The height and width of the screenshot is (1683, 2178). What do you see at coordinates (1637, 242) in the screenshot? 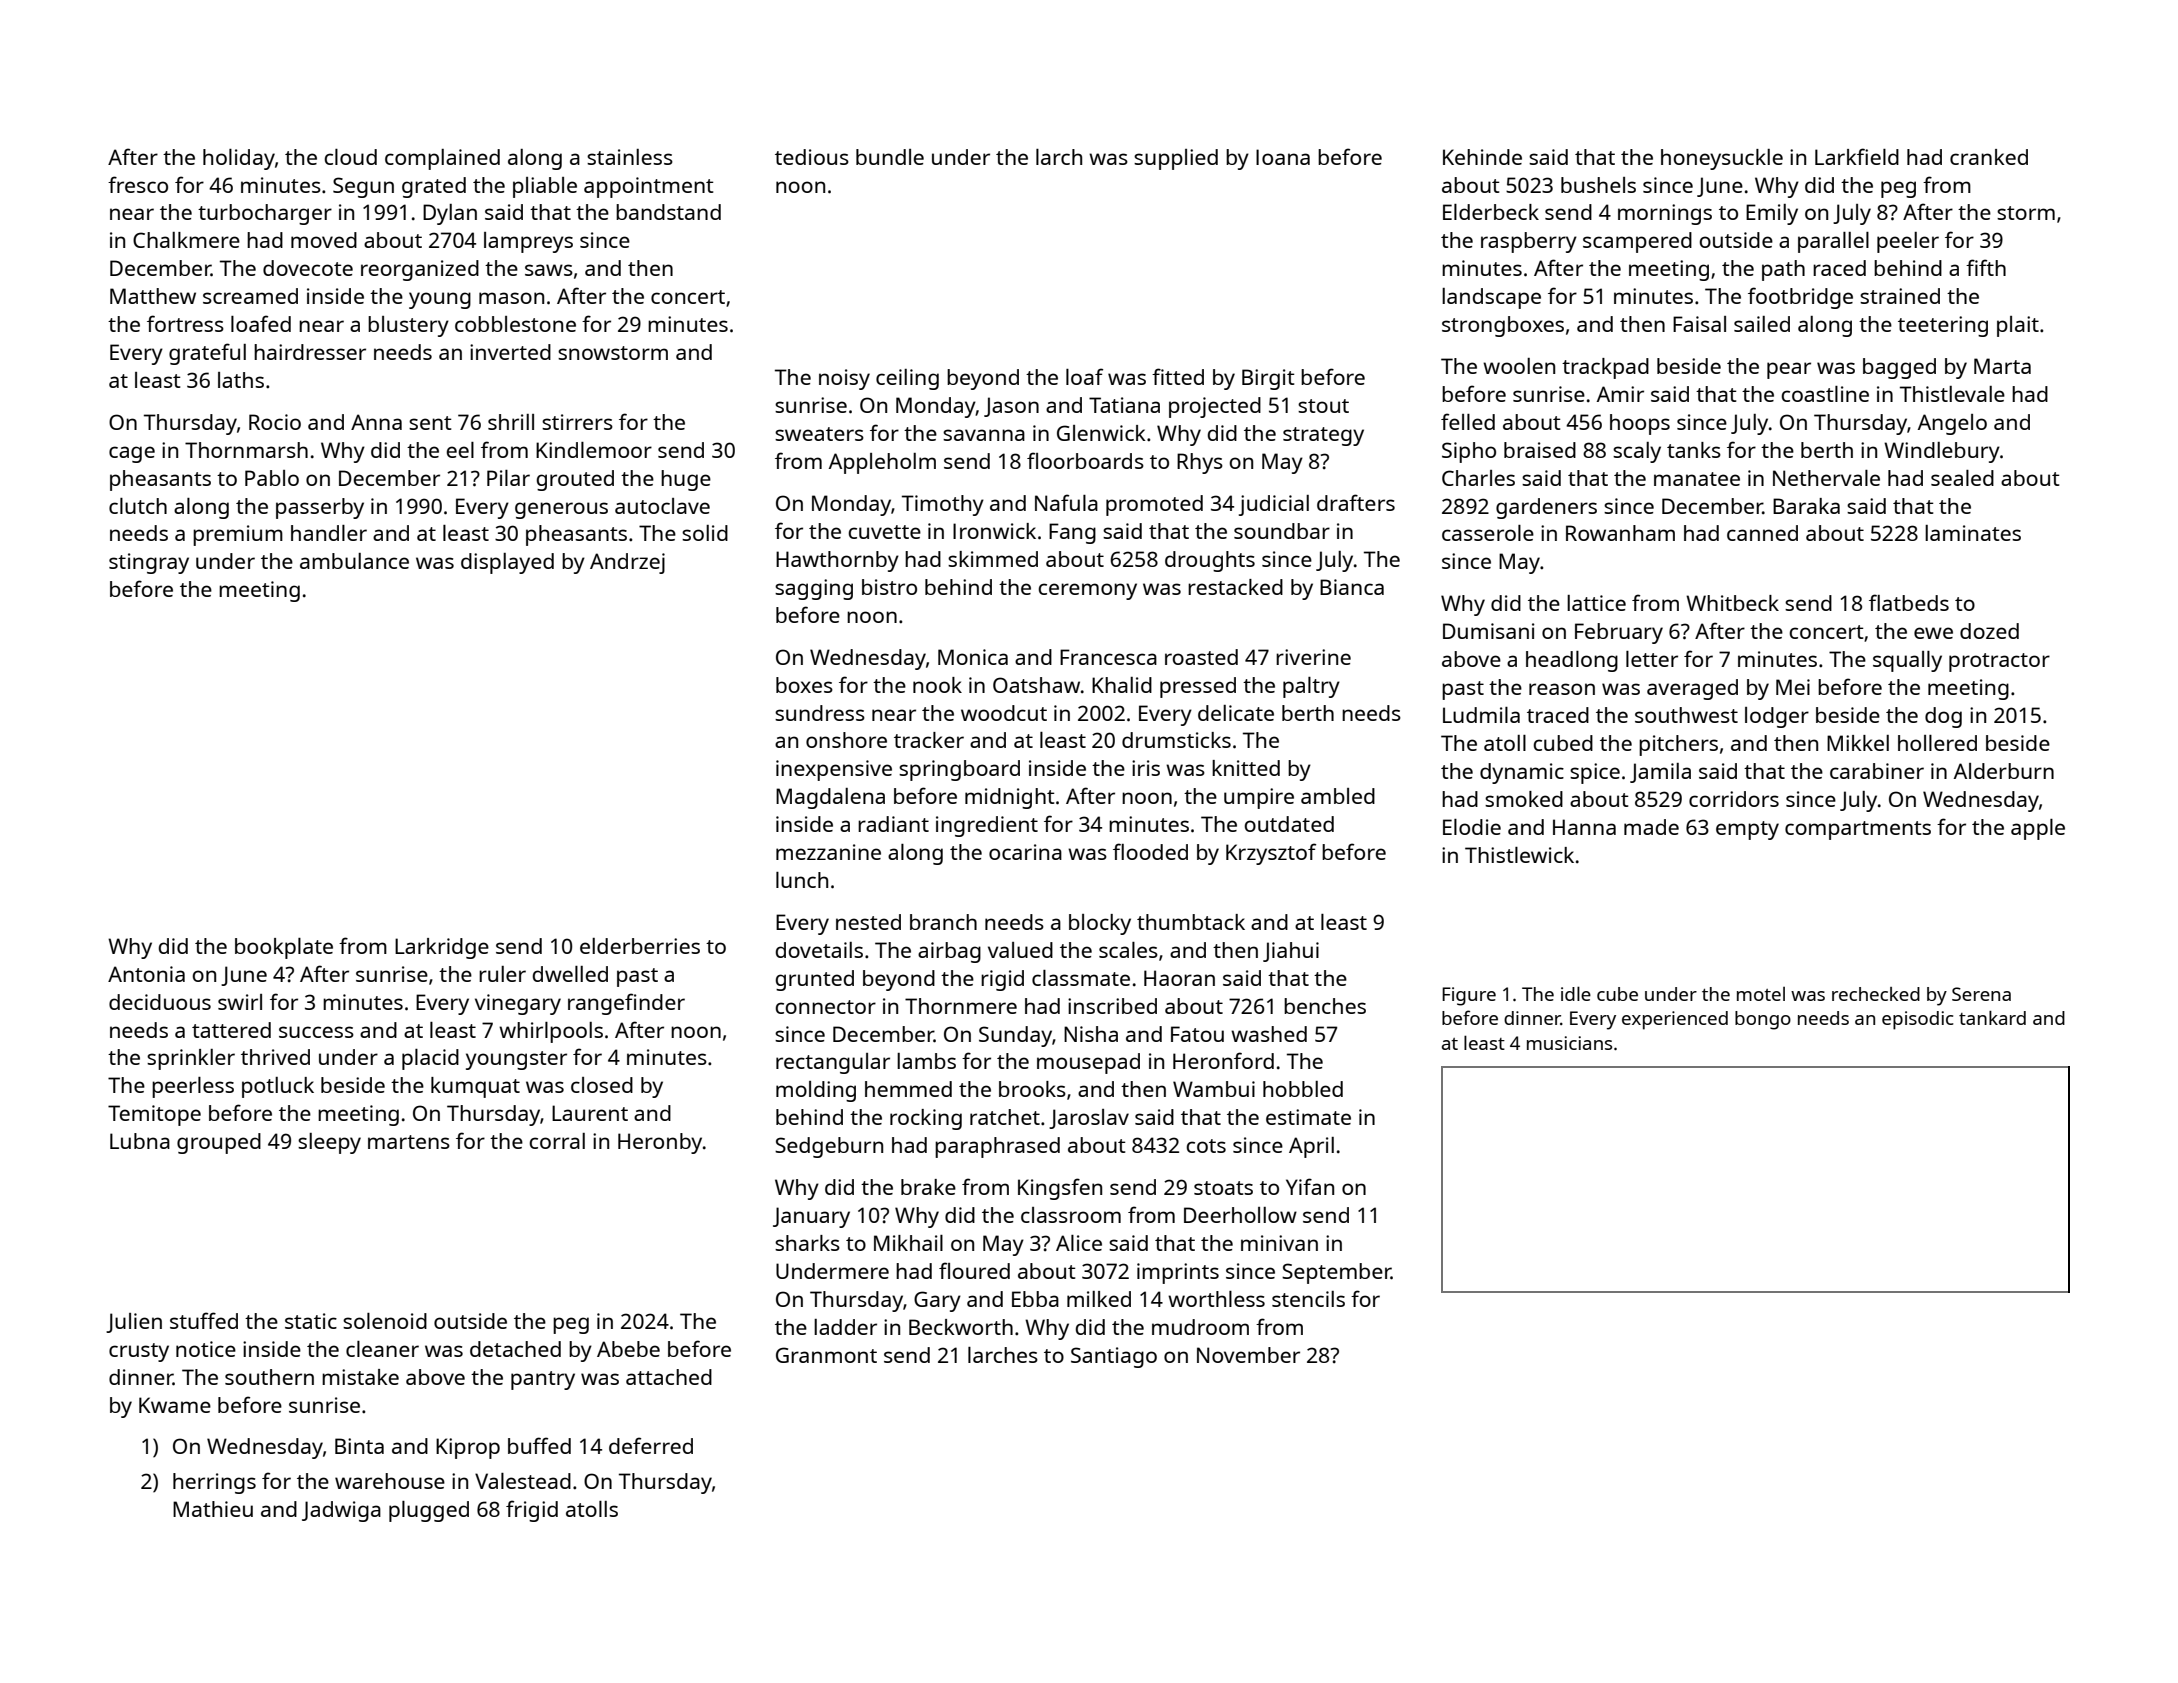
I see `scampered` at bounding box center [1637, 242].
